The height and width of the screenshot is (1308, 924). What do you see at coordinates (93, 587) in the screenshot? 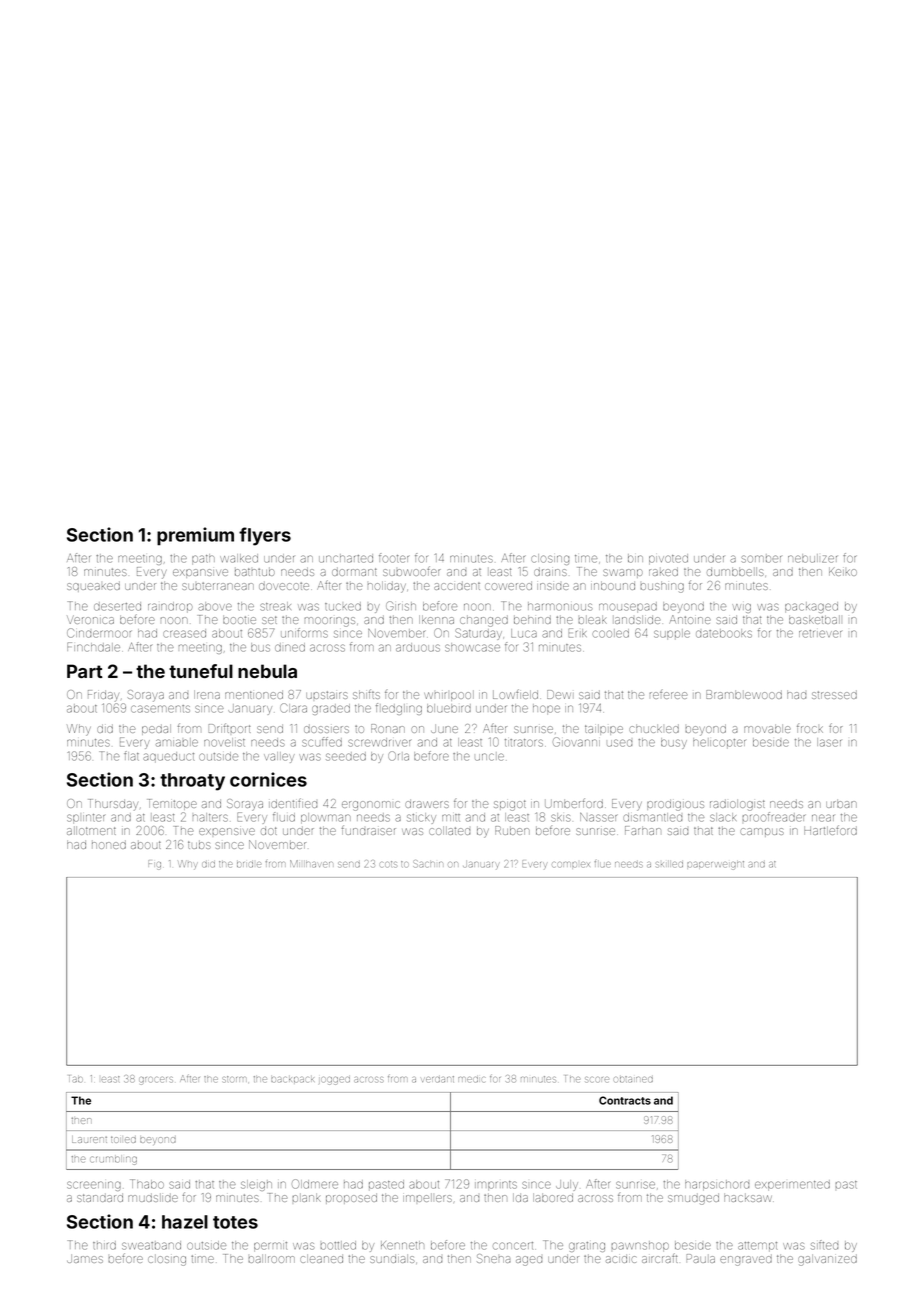
I see `squeaked` at bounding box center [93, 587].
